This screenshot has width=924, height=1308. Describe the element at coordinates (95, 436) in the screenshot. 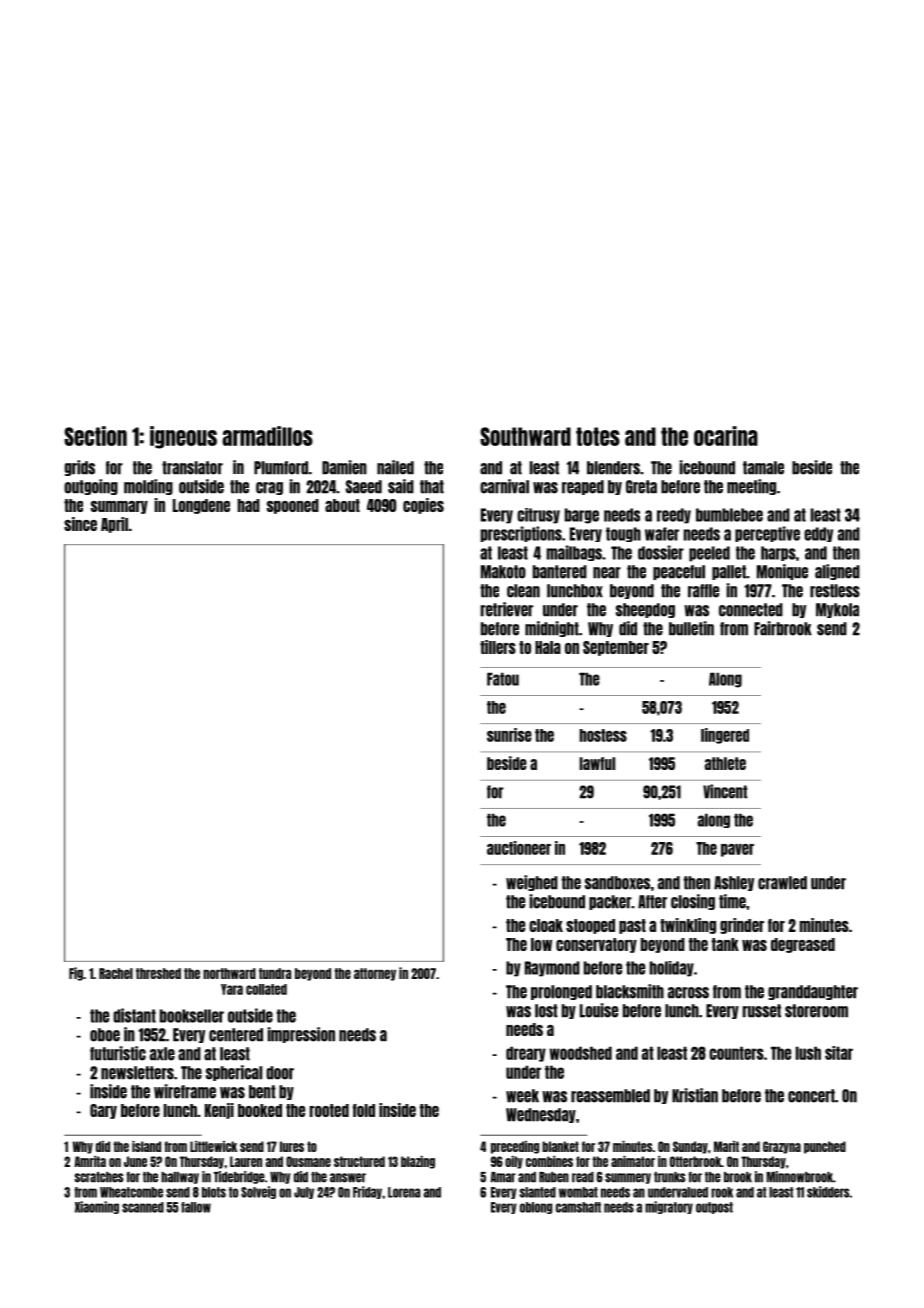

I see `Section` at that location.
